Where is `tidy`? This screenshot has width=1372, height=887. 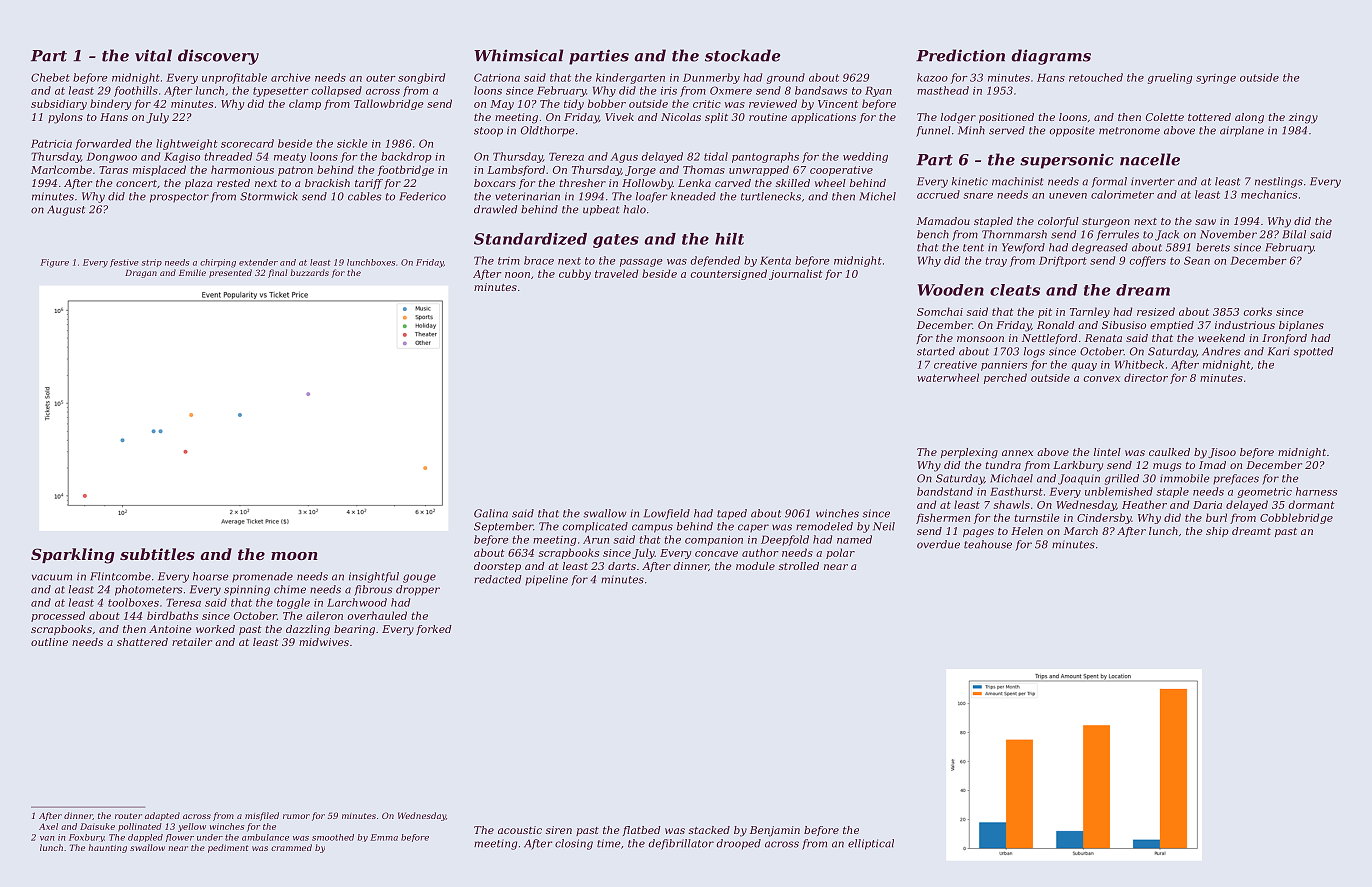 tidy is located at coordinates (574, 104).
